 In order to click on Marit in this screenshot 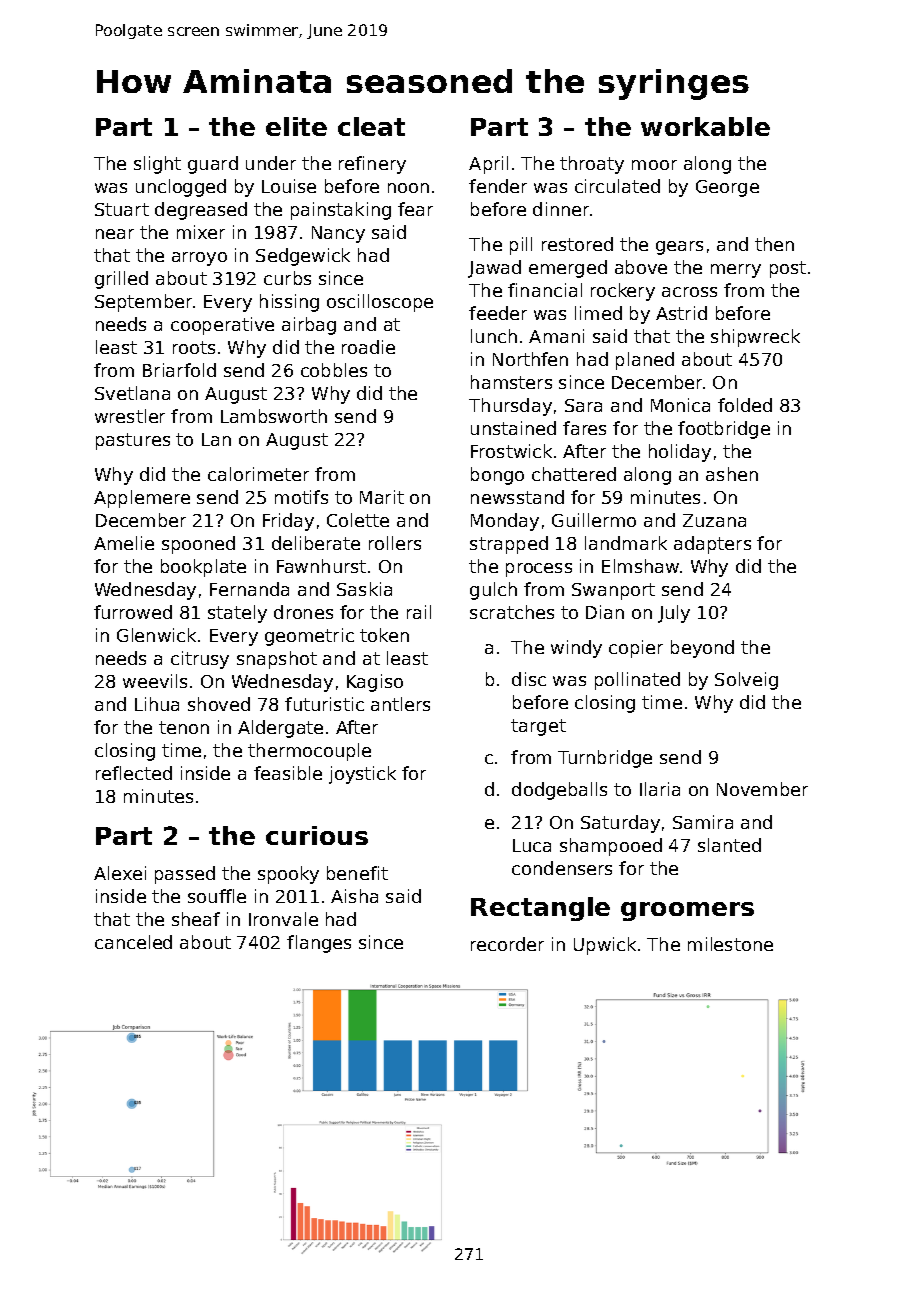, I will do `click(382, 497)`.
